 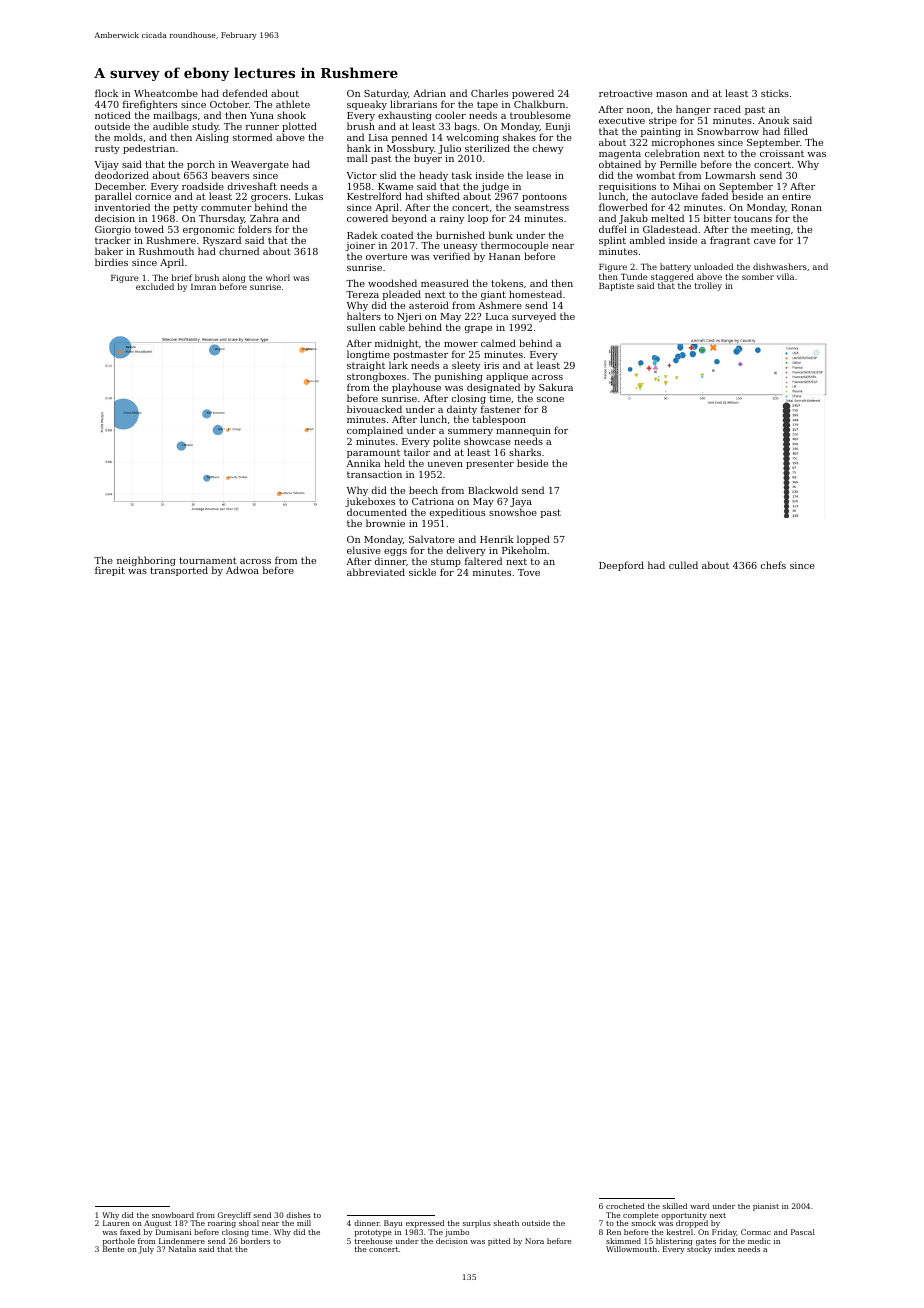 I want to click on Bente, so click(x=114, y=1249).
